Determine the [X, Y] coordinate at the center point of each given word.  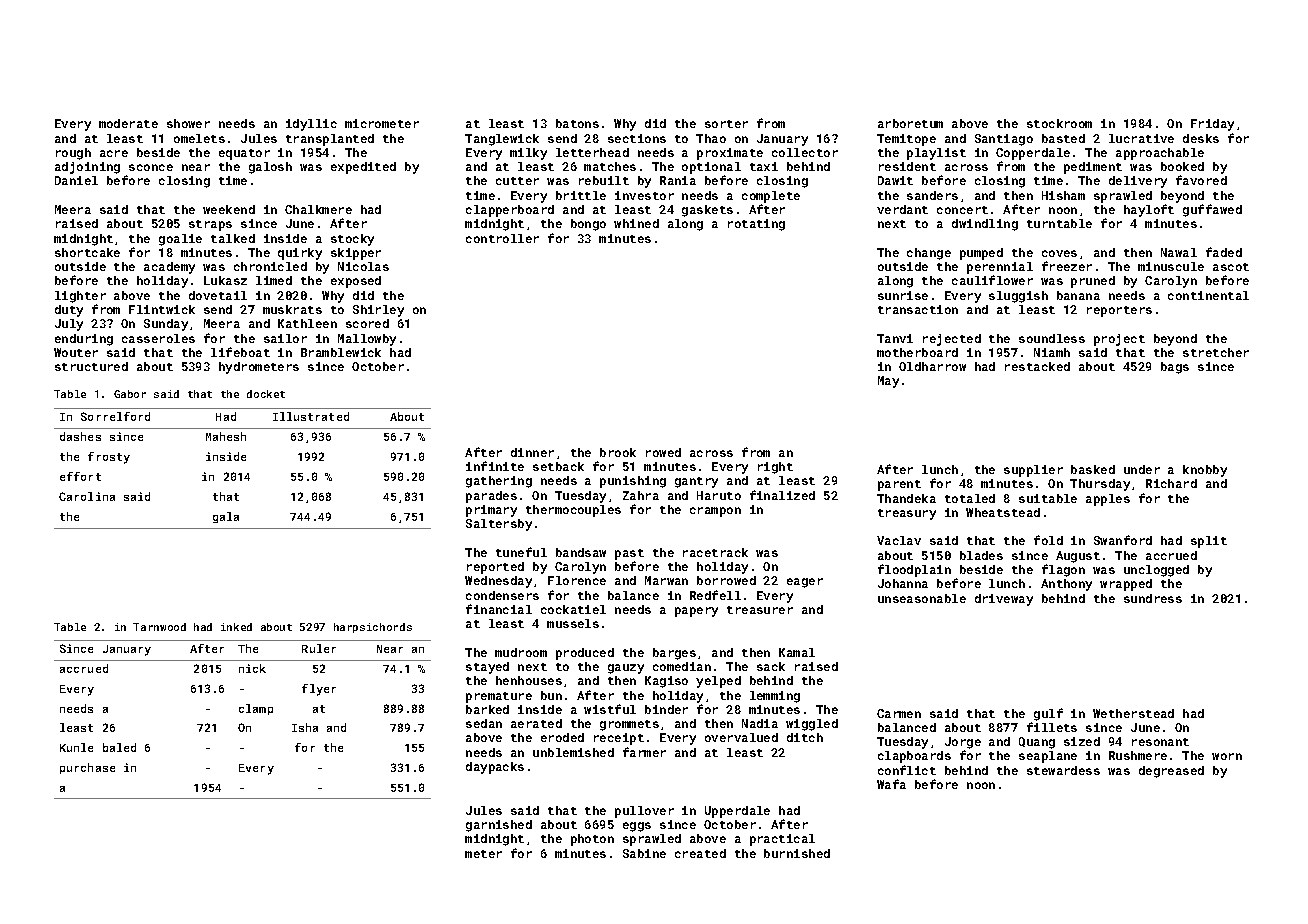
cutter [517, 181]
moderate [128, 123]
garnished [499, 826]
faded [1224, 252]
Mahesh [226, 436]
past [629, 554]
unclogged [1156, 571]
